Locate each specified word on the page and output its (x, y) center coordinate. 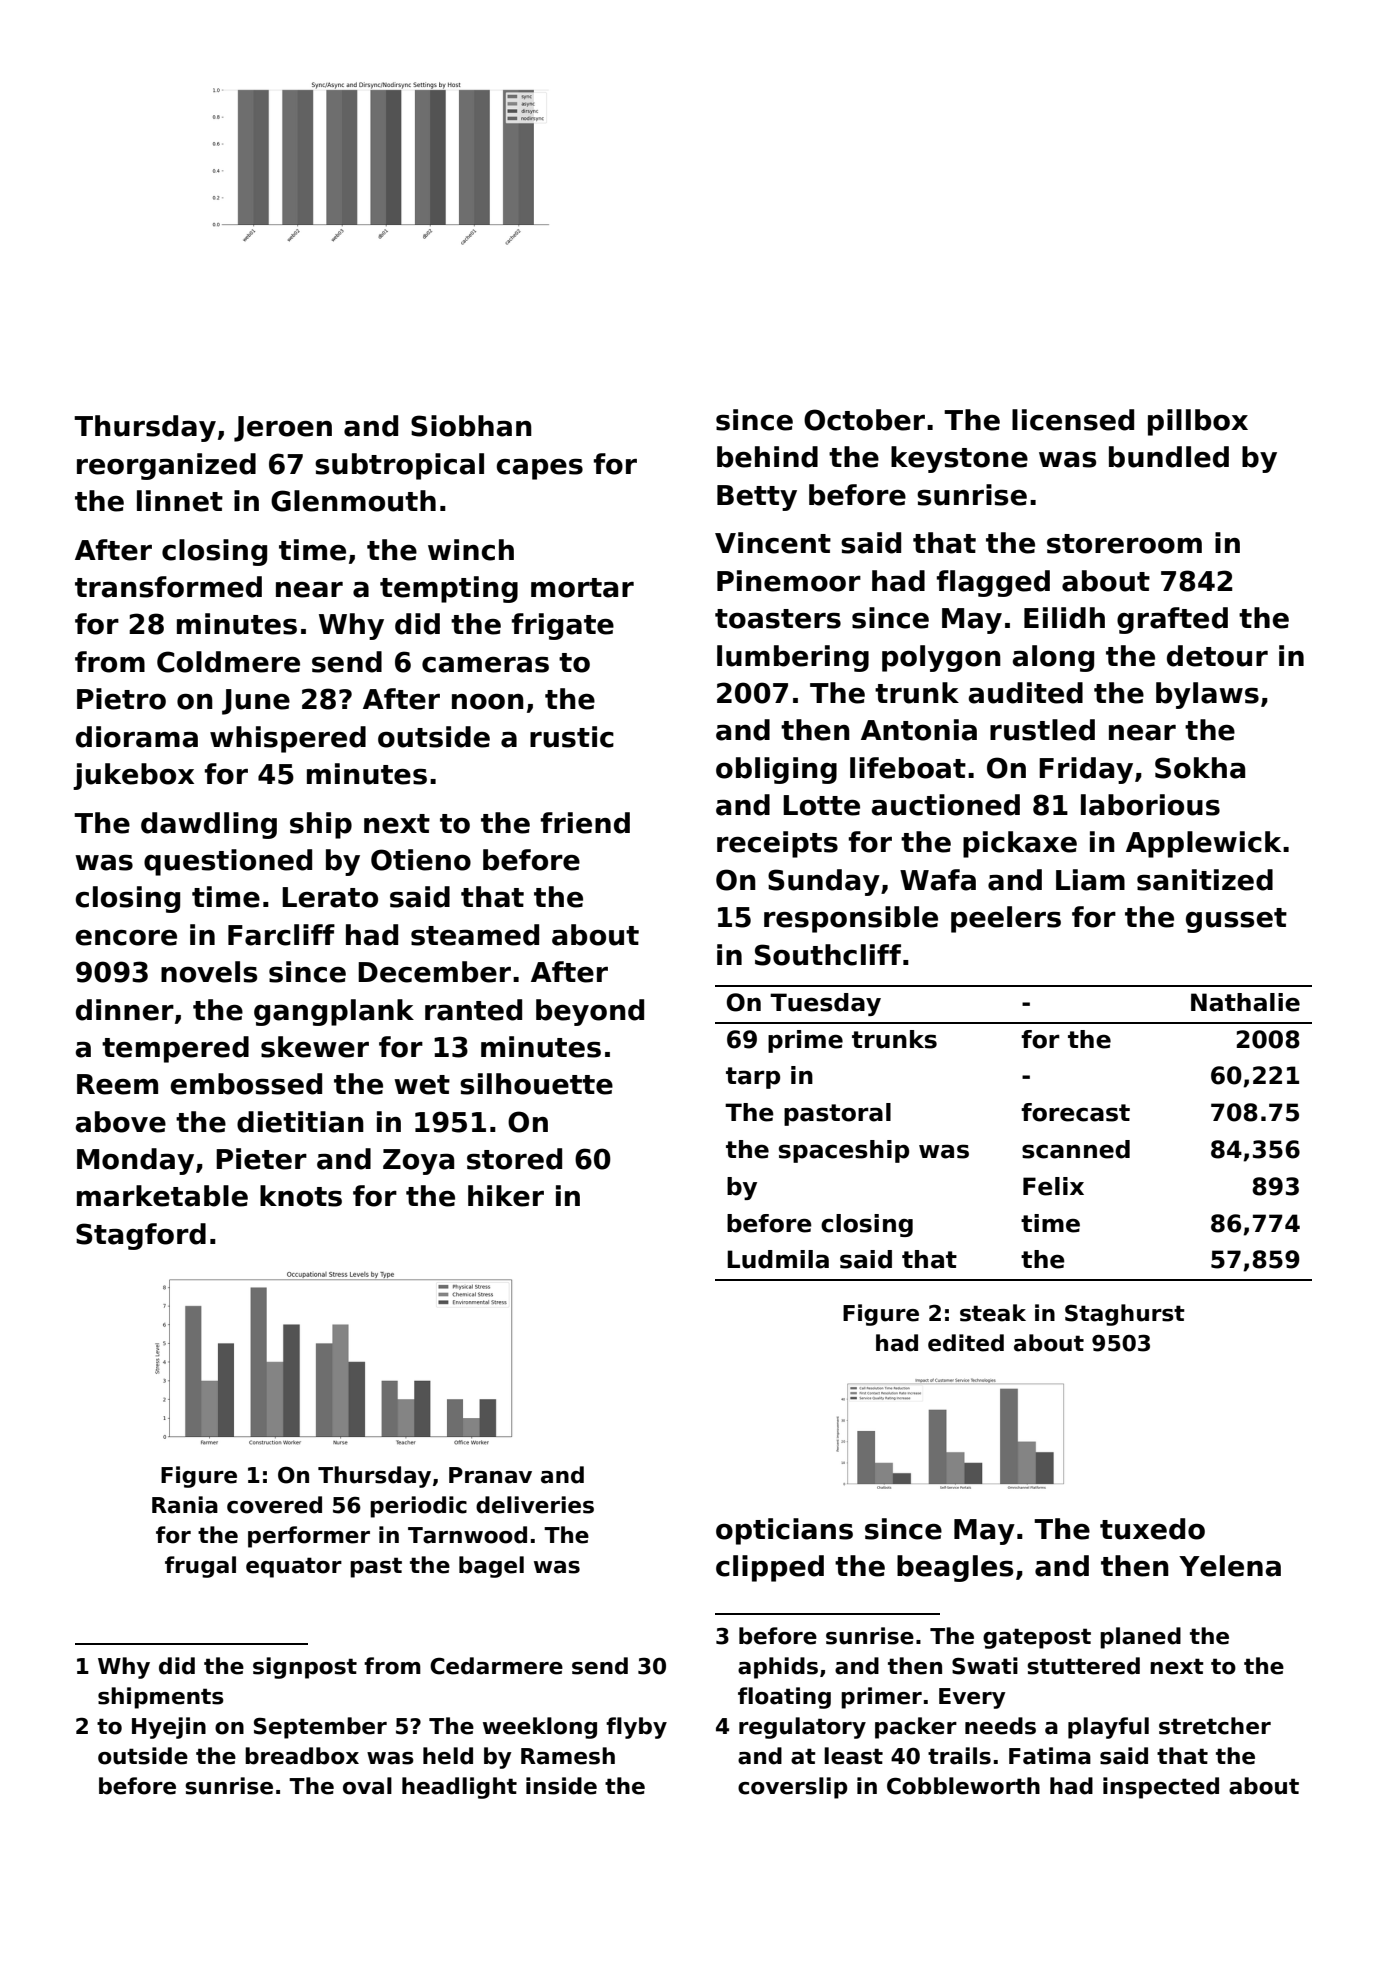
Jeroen (283, 429)
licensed (1073, 420)
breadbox (302, 1756)
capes (539, 469)
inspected (1161, 1788)
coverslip (793, 1788)
